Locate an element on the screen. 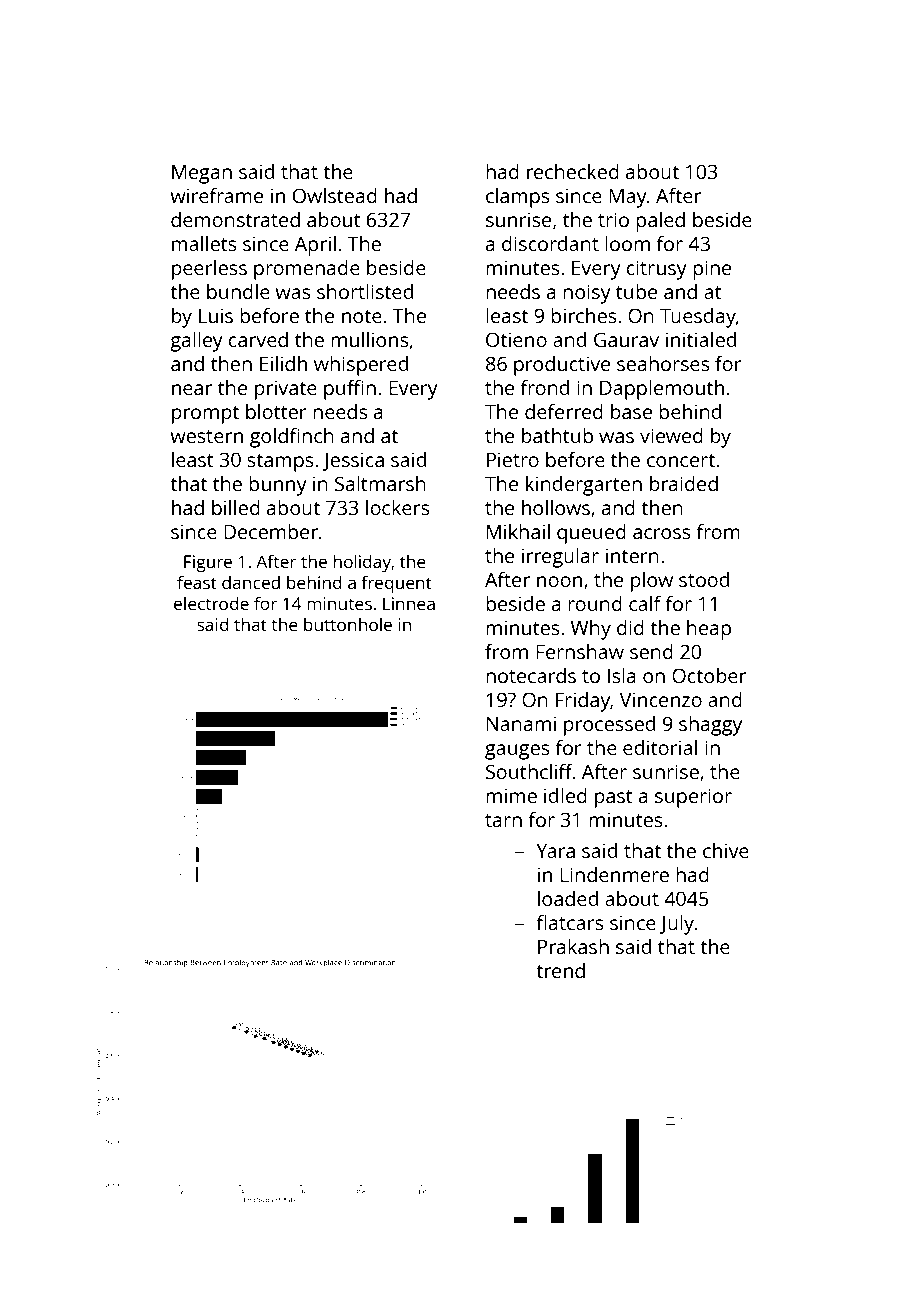  feast is located at coordinates (197, 582).
